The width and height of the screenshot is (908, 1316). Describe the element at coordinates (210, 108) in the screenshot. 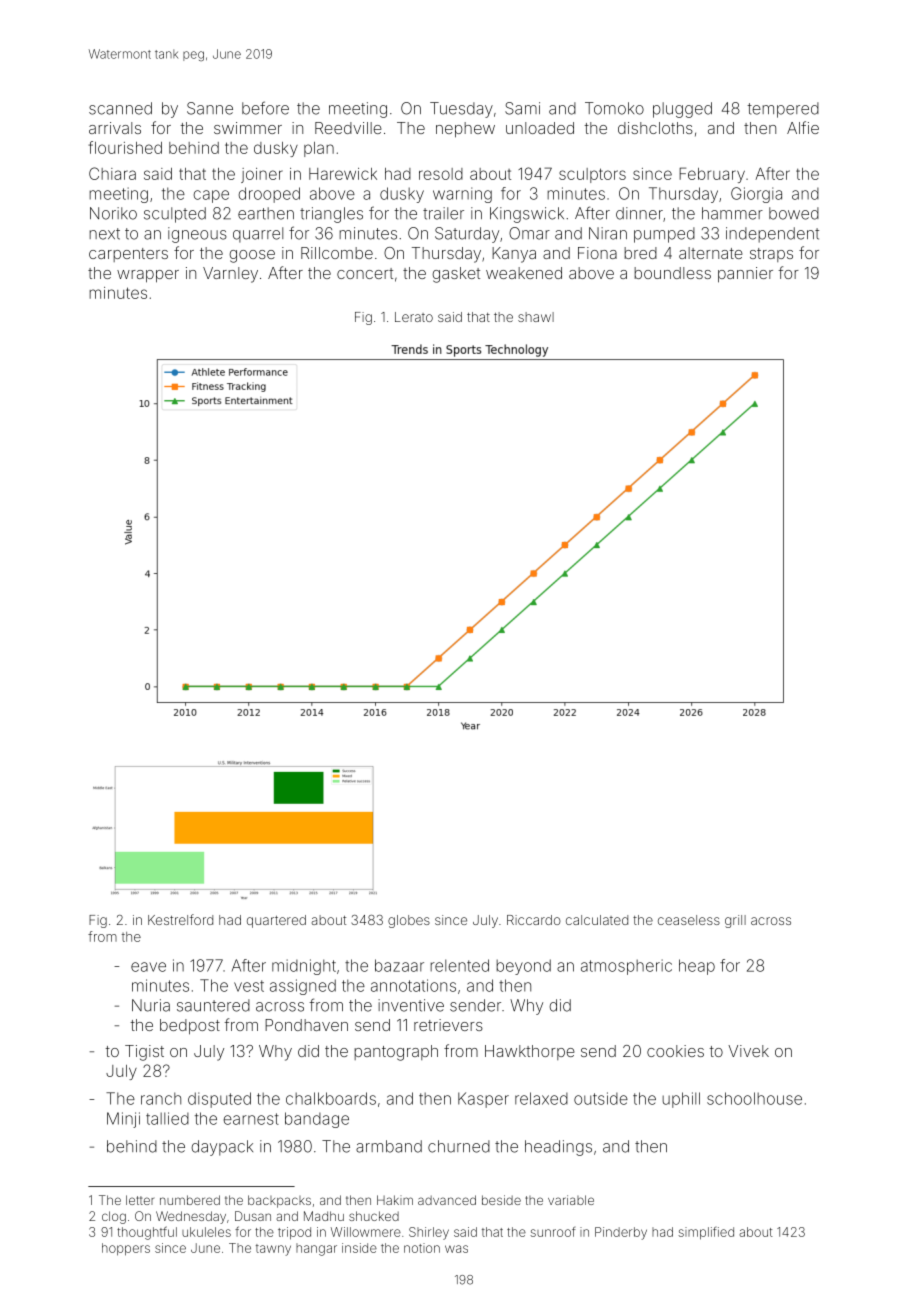

I see `Sanne` at that location.
